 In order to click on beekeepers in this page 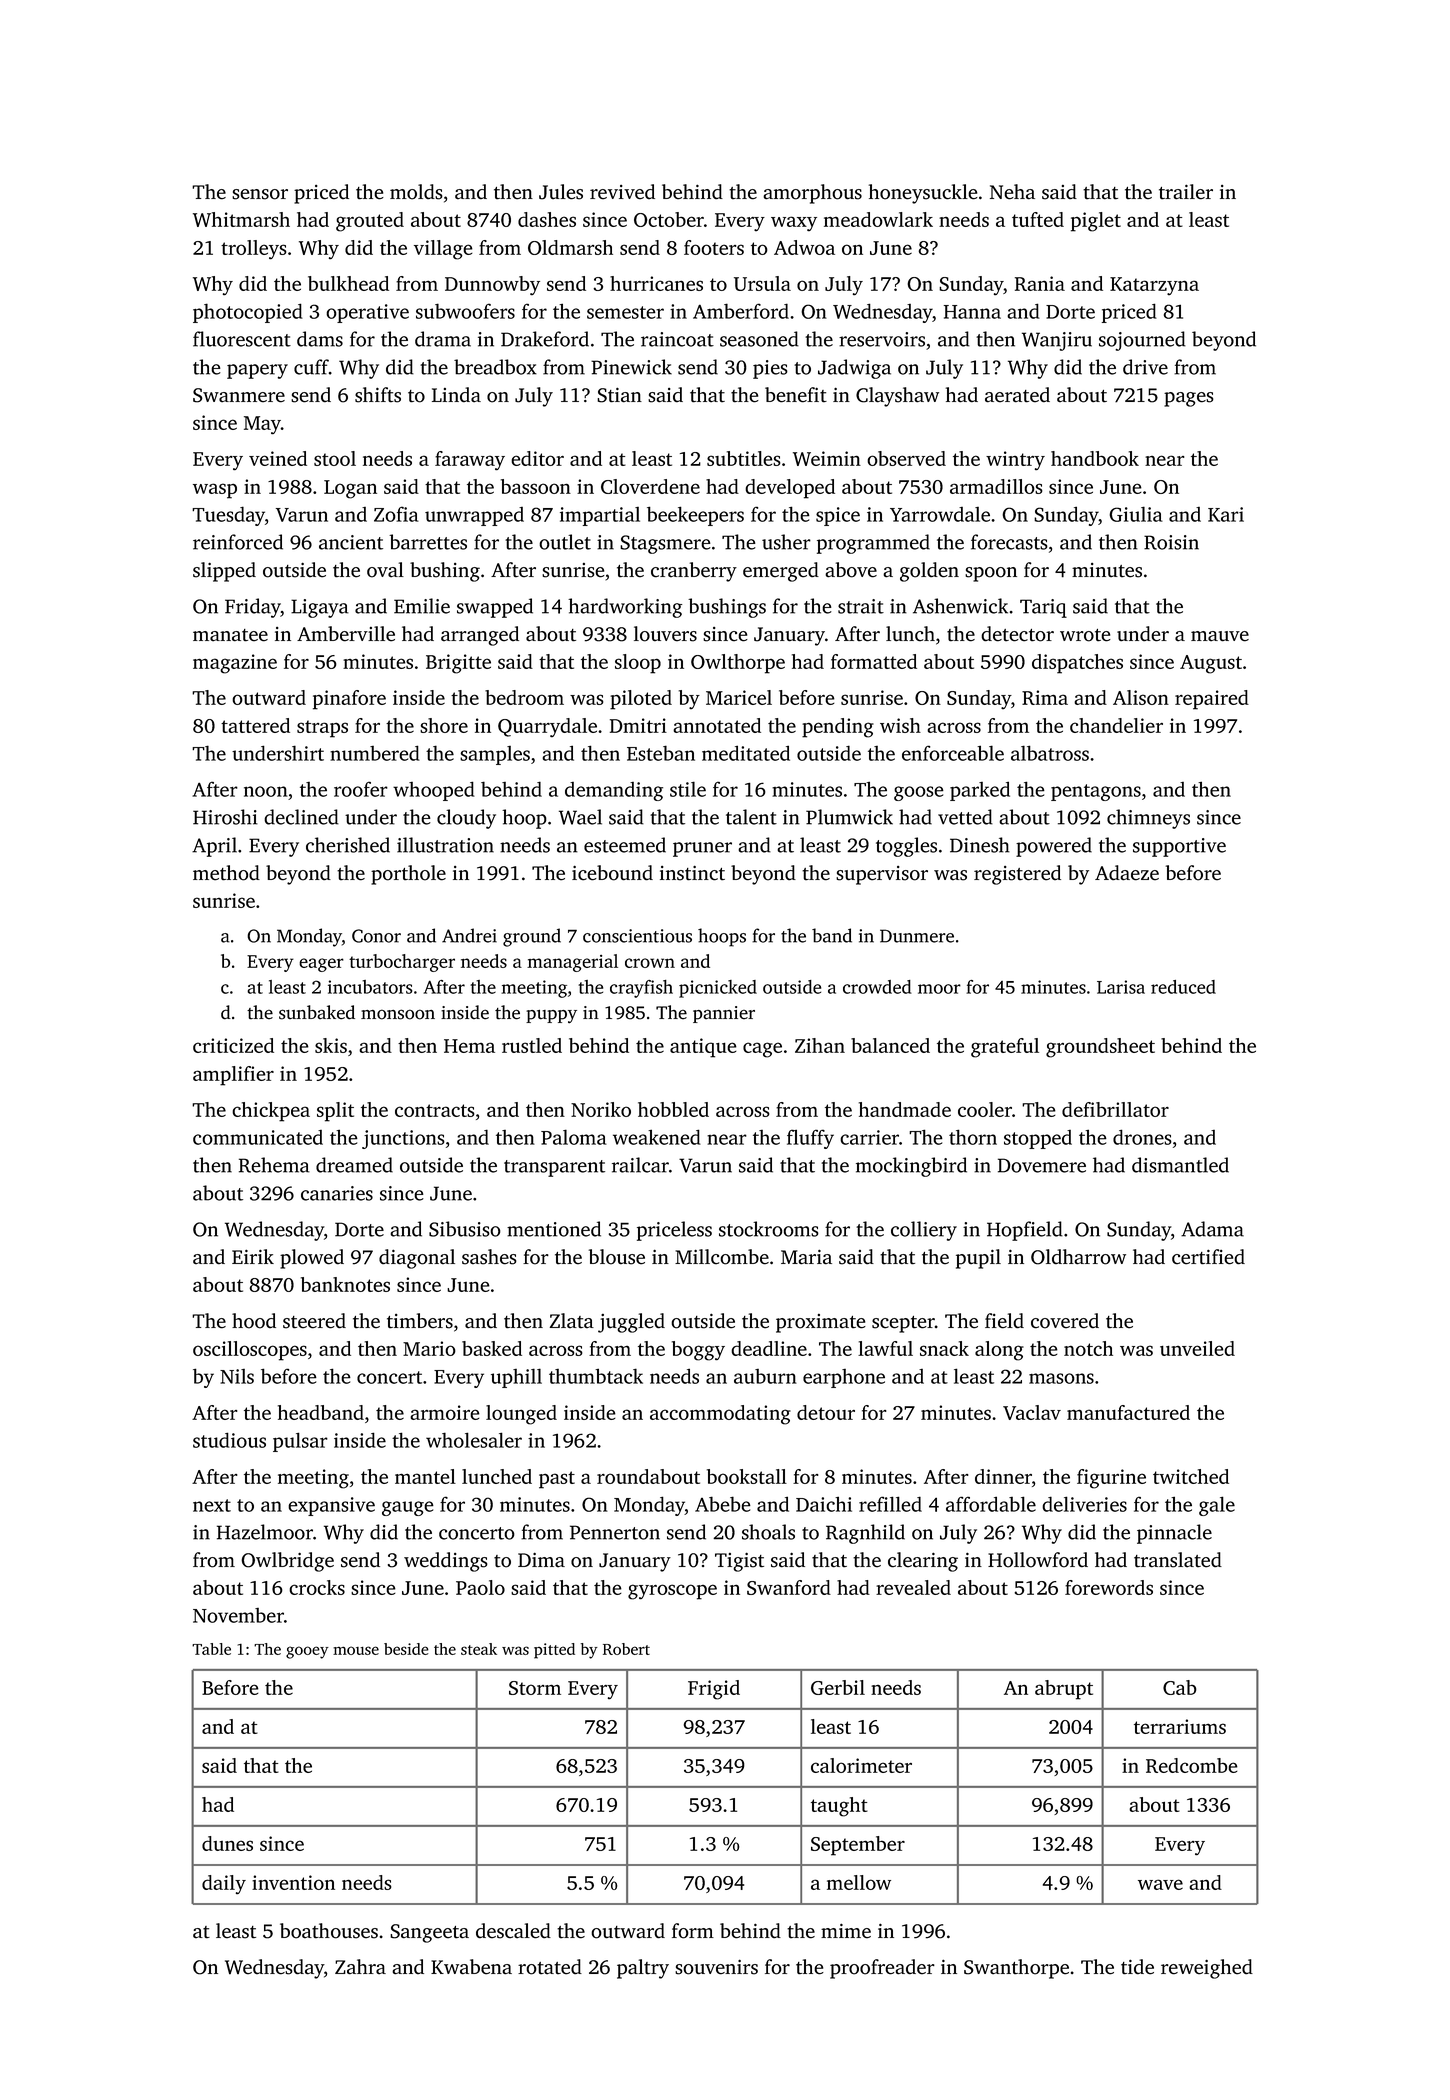, I will do `click(695, 516)`.
